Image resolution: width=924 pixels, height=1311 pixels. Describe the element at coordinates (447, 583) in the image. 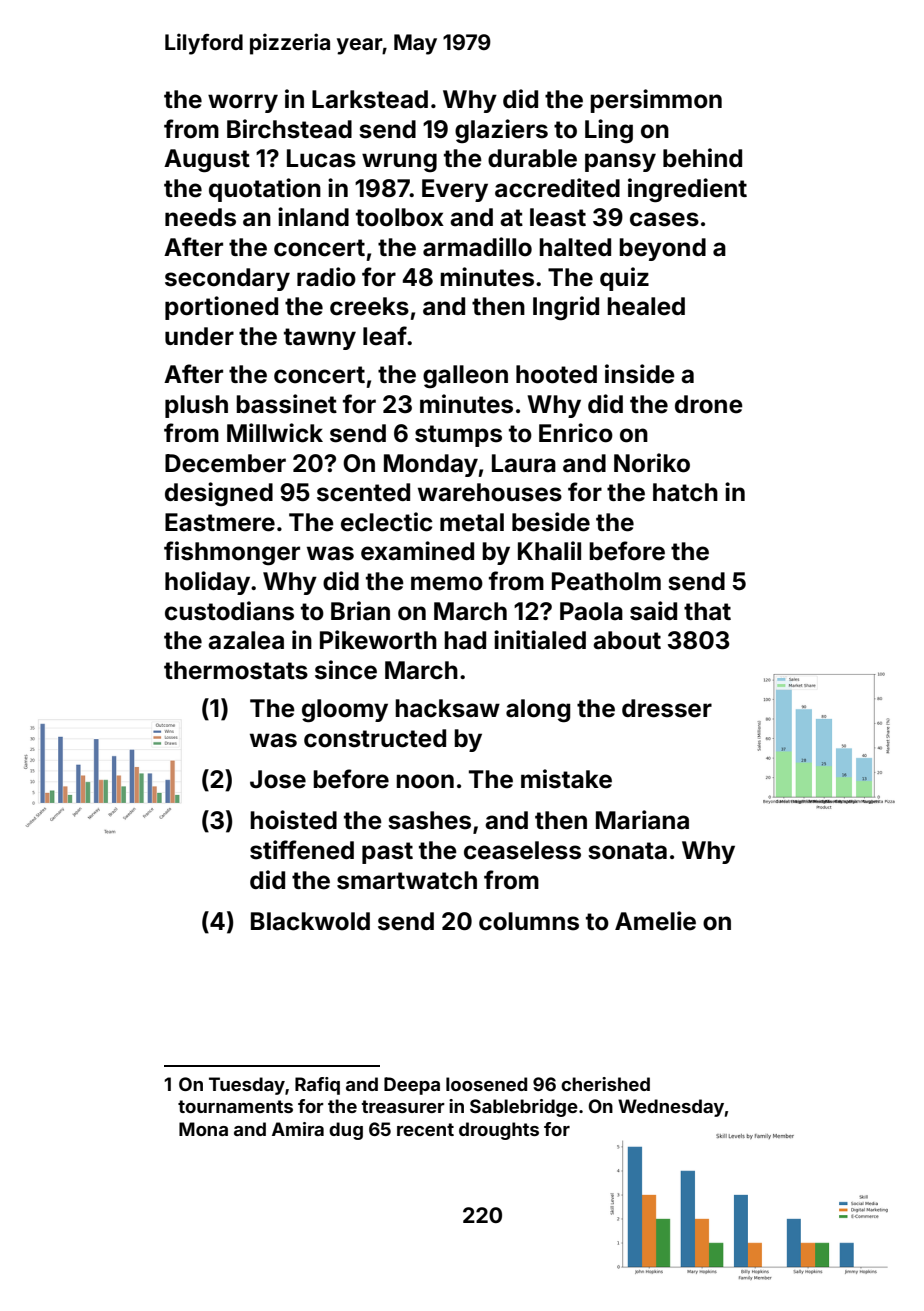

I see `memo` at that location.
